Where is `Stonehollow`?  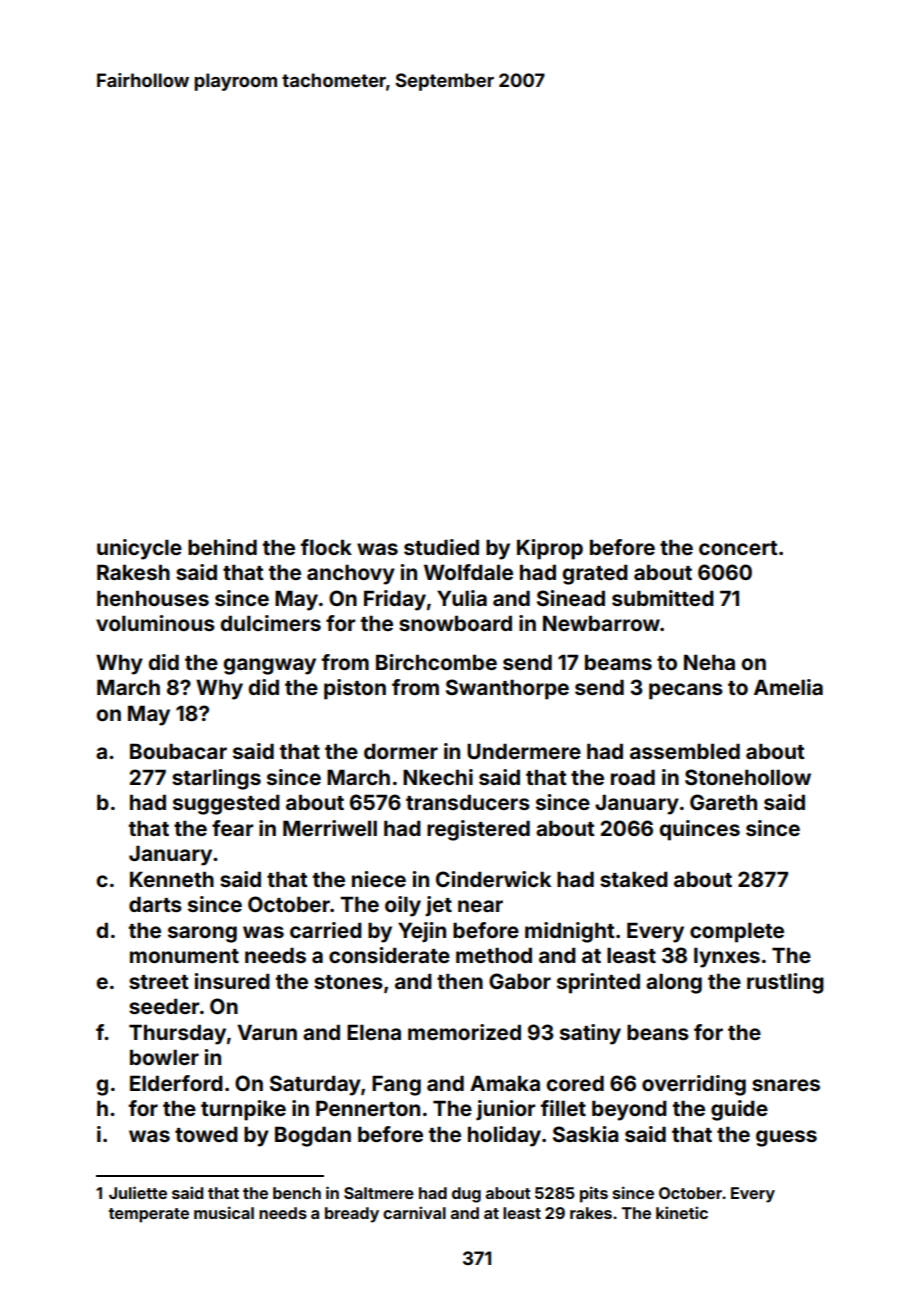
Stonehollow is located at coordinates (748, 777).
